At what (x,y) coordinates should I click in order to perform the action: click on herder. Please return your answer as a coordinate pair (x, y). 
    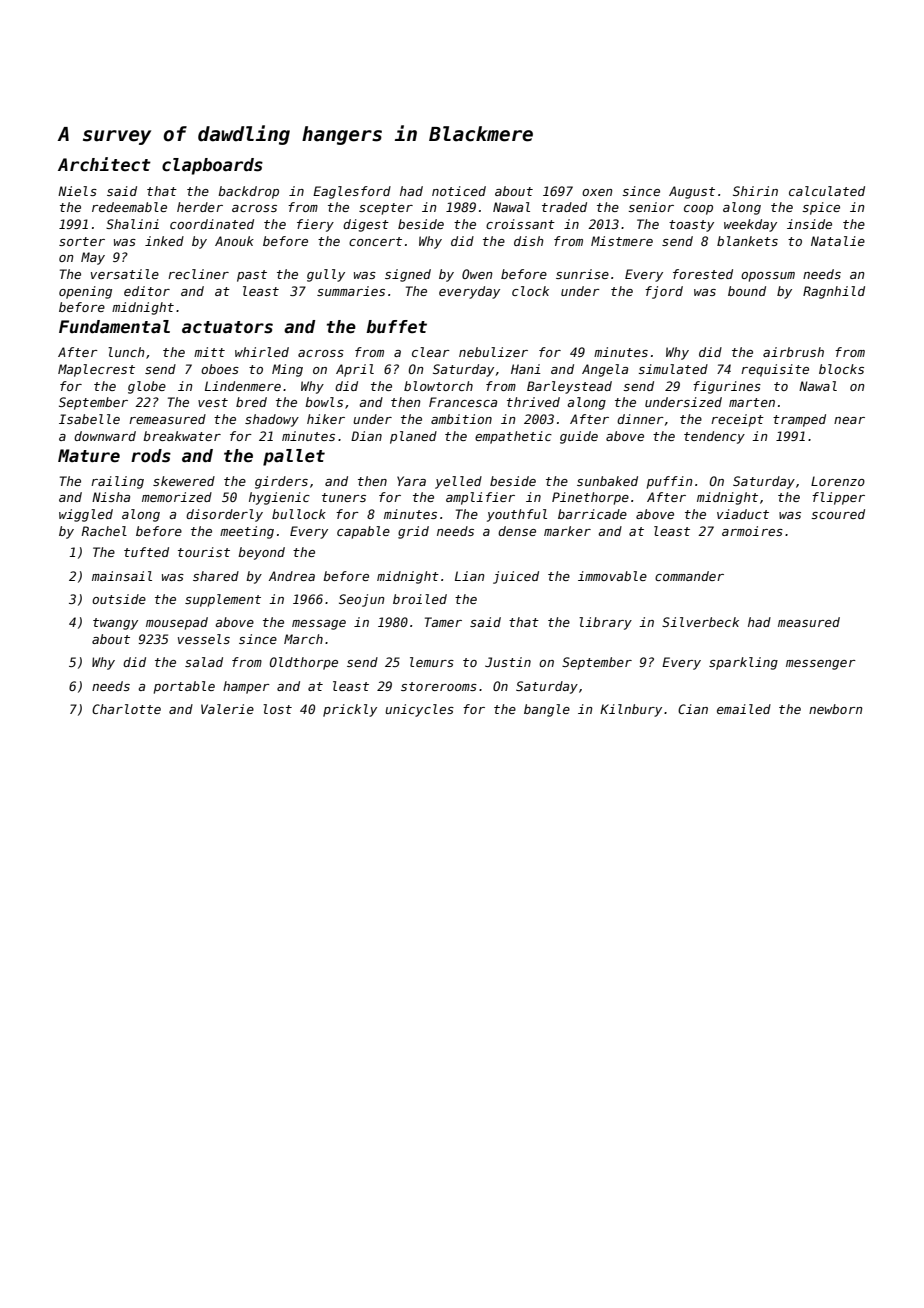
    Looking at the image, I should click on (200, 207).
